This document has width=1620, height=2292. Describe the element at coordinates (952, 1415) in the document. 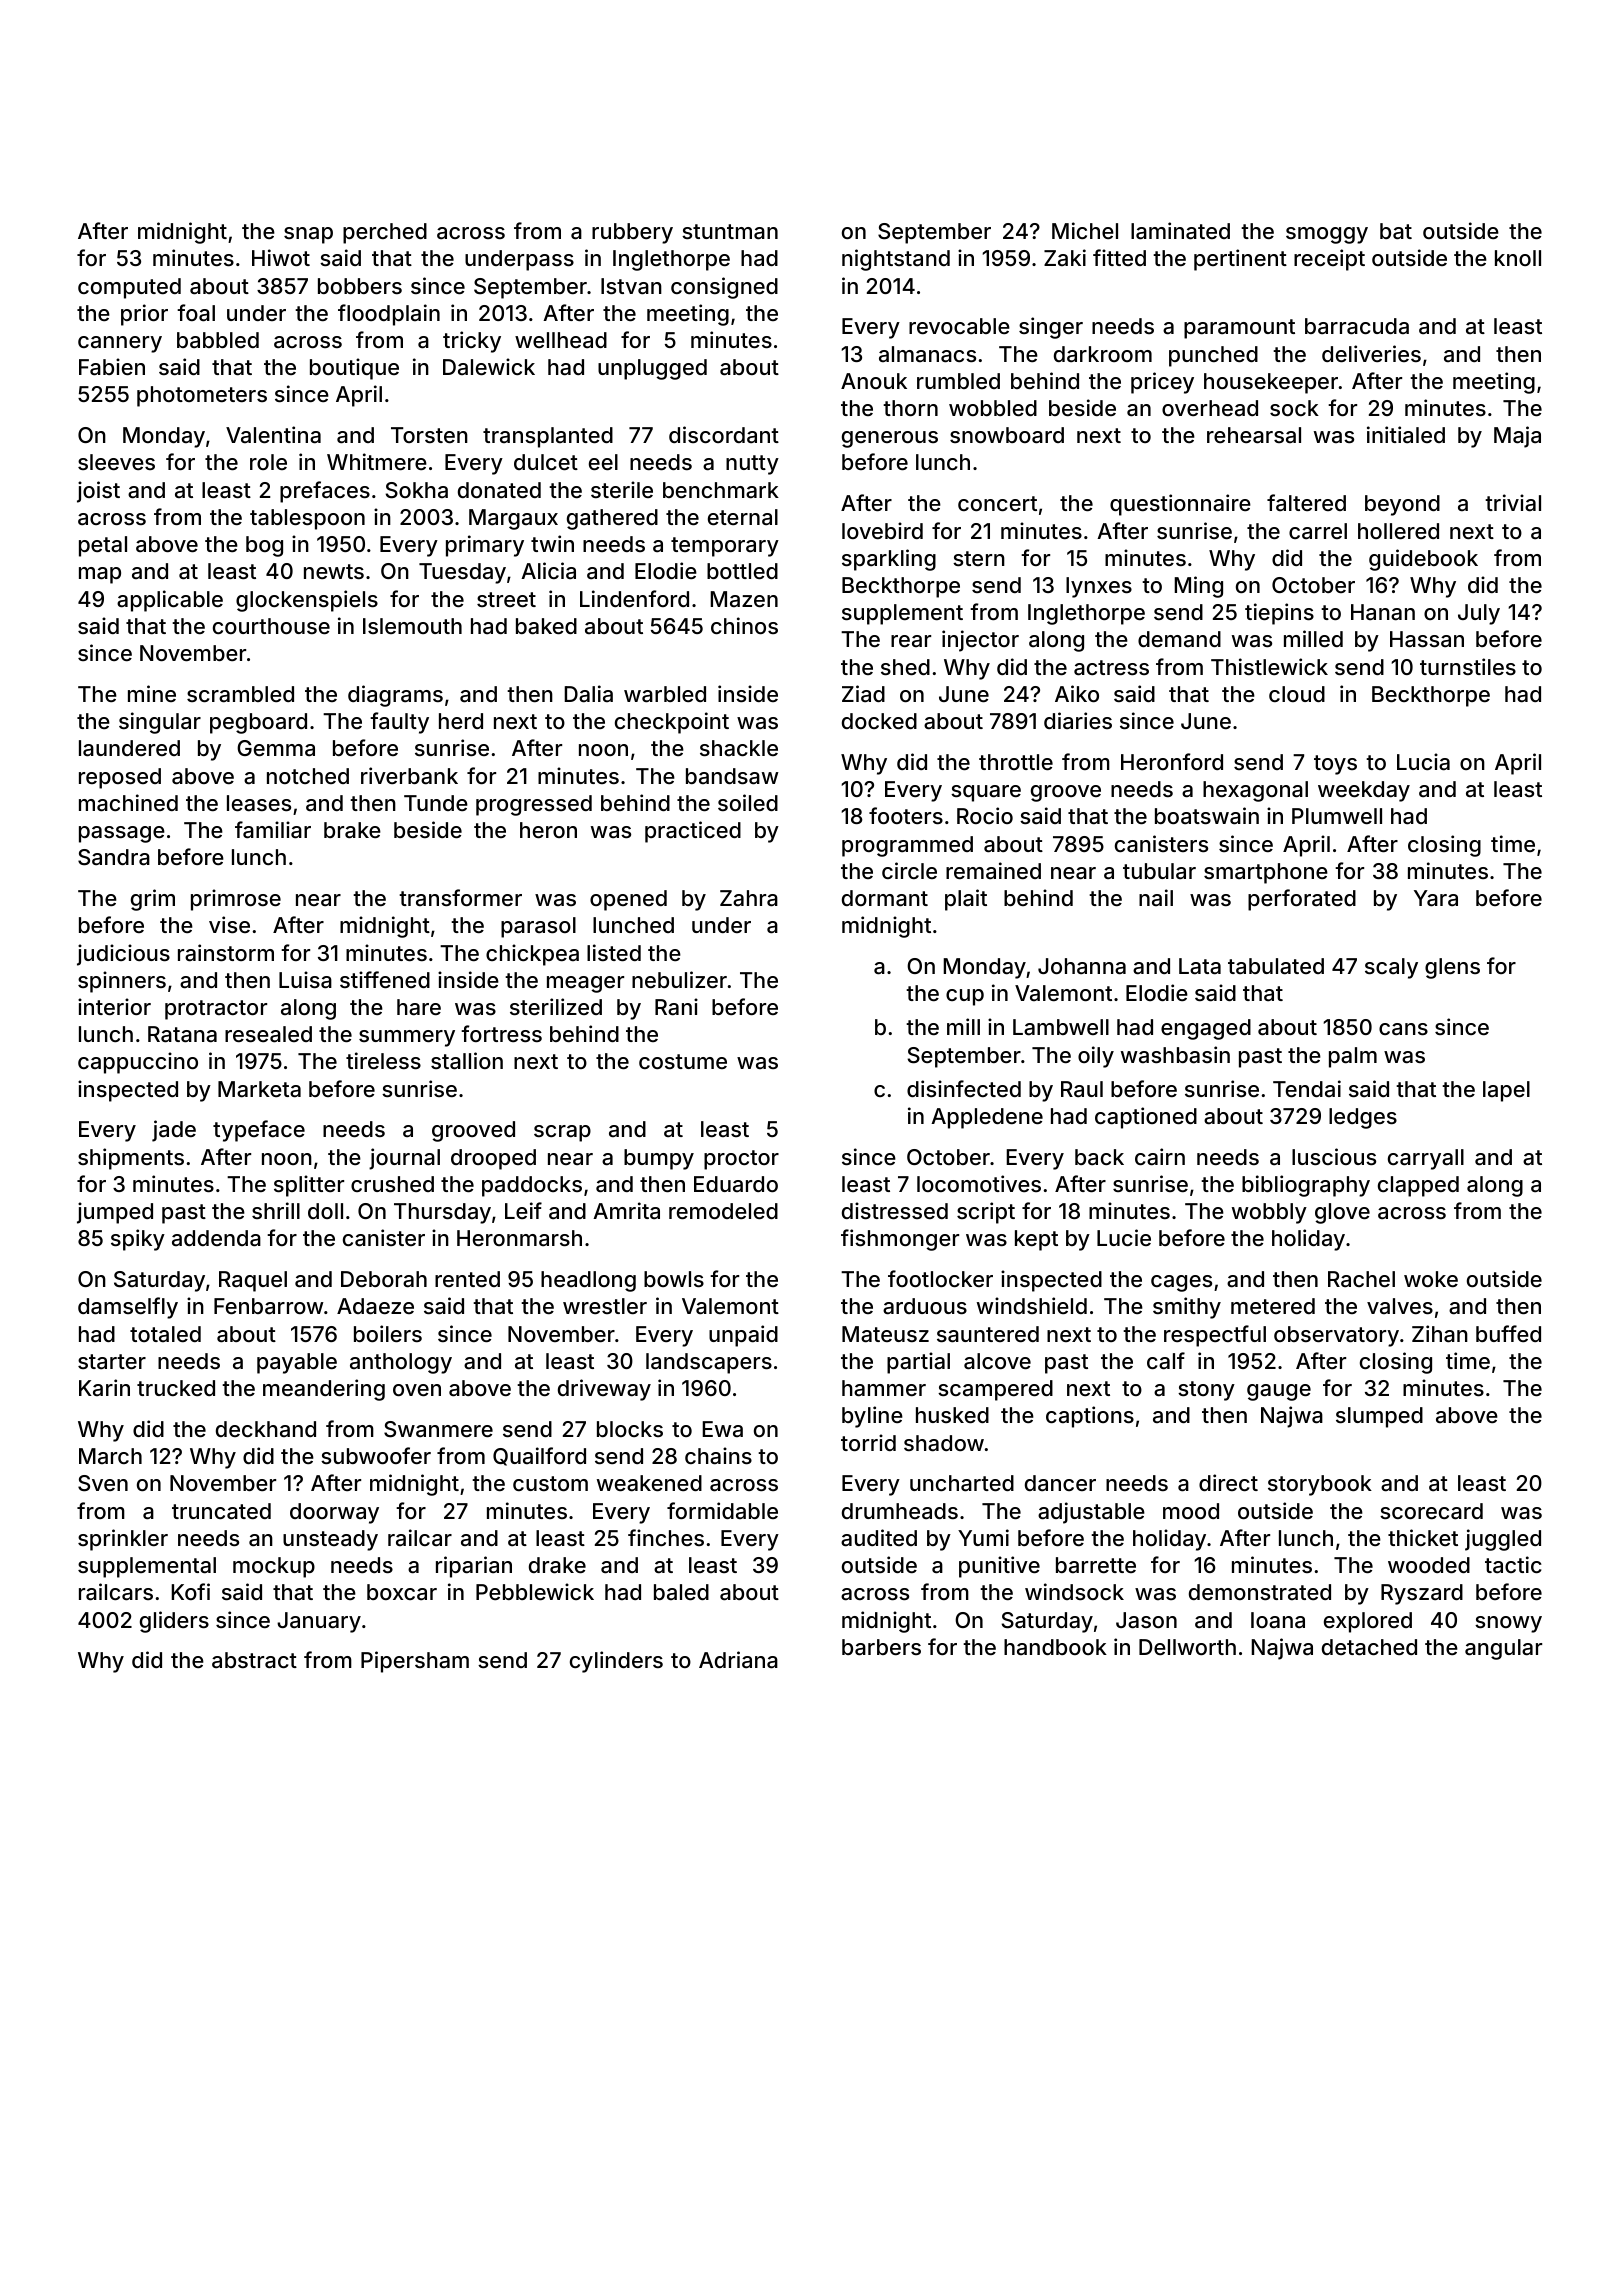

I see `husked` at that location.
